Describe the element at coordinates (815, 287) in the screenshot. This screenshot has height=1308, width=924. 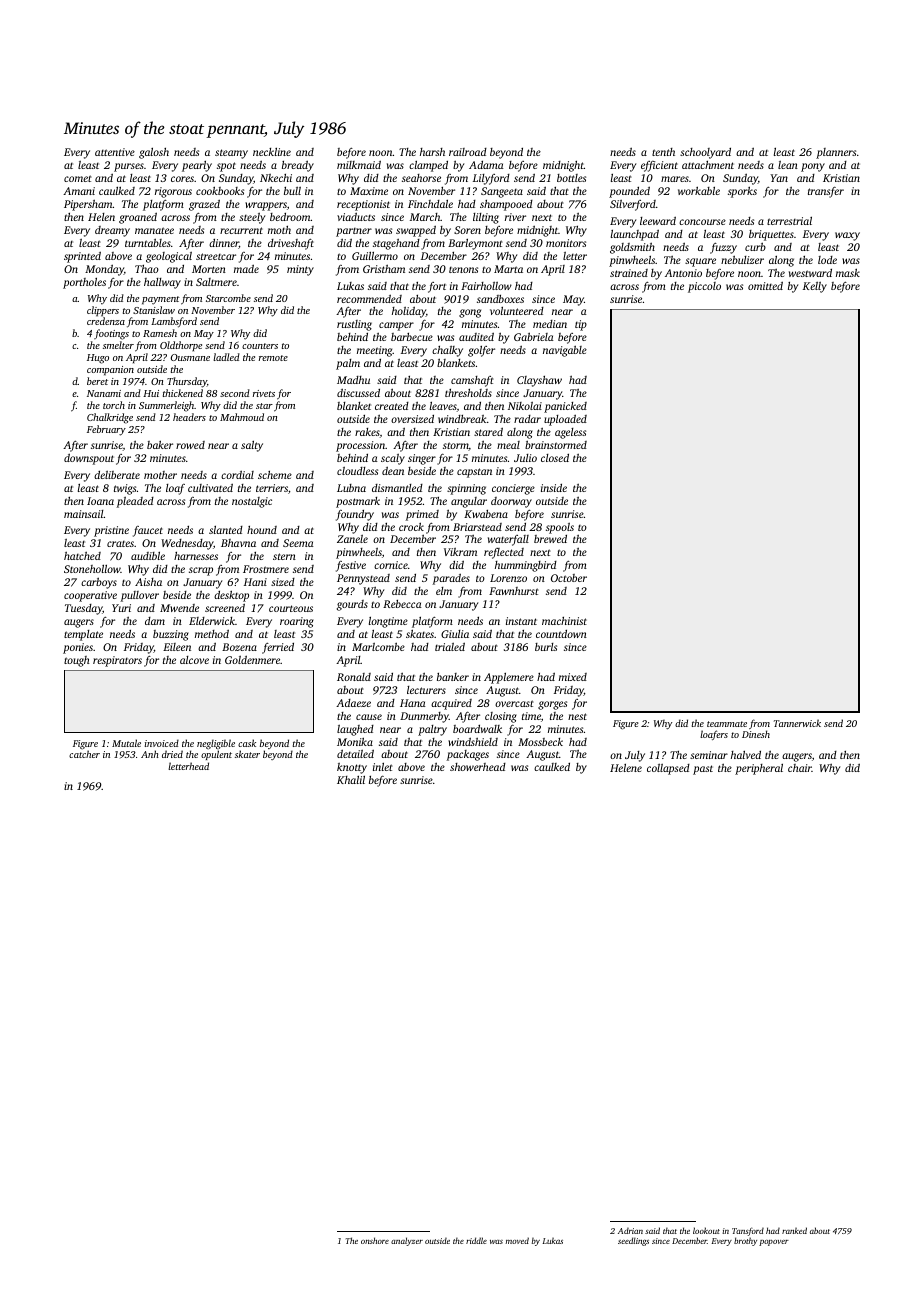
I see `Kelly` at that location.
